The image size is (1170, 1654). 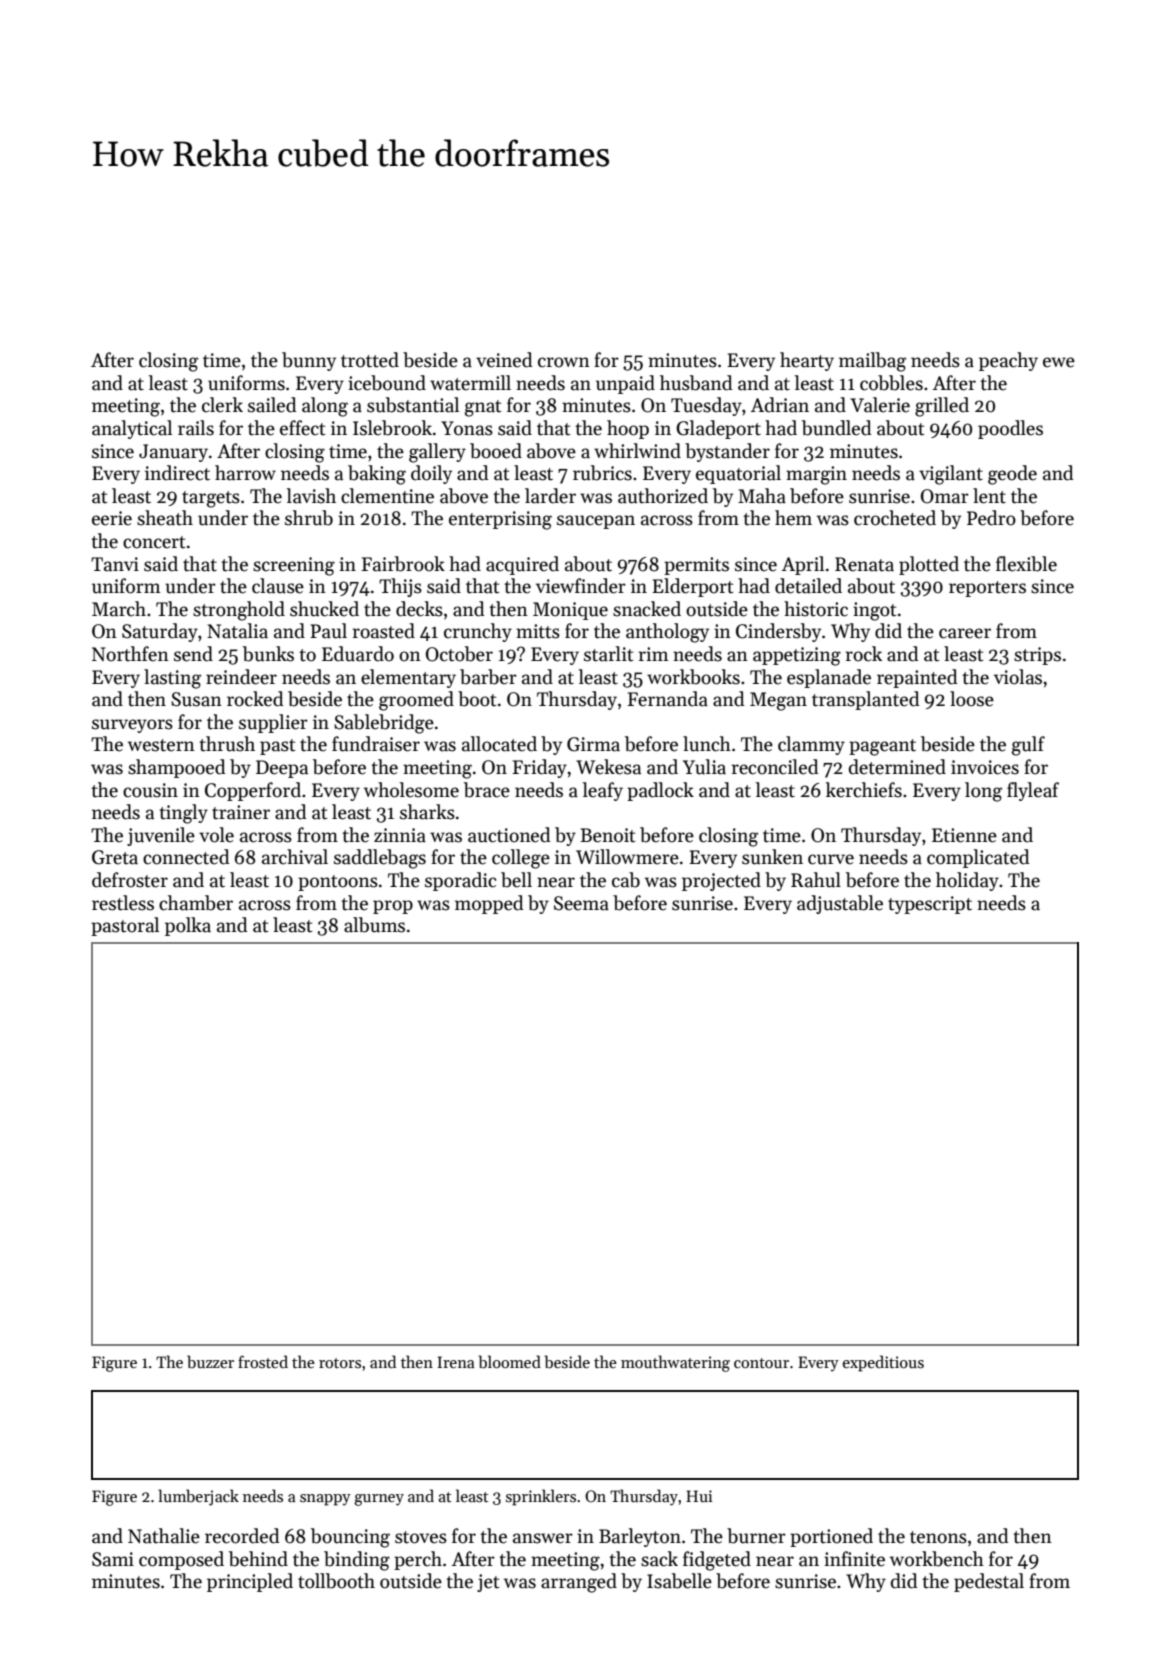 What do you see at coordinates (350, 1538) in the screenshot?
I see `bouncing` at bounding box center [350, 1538].
